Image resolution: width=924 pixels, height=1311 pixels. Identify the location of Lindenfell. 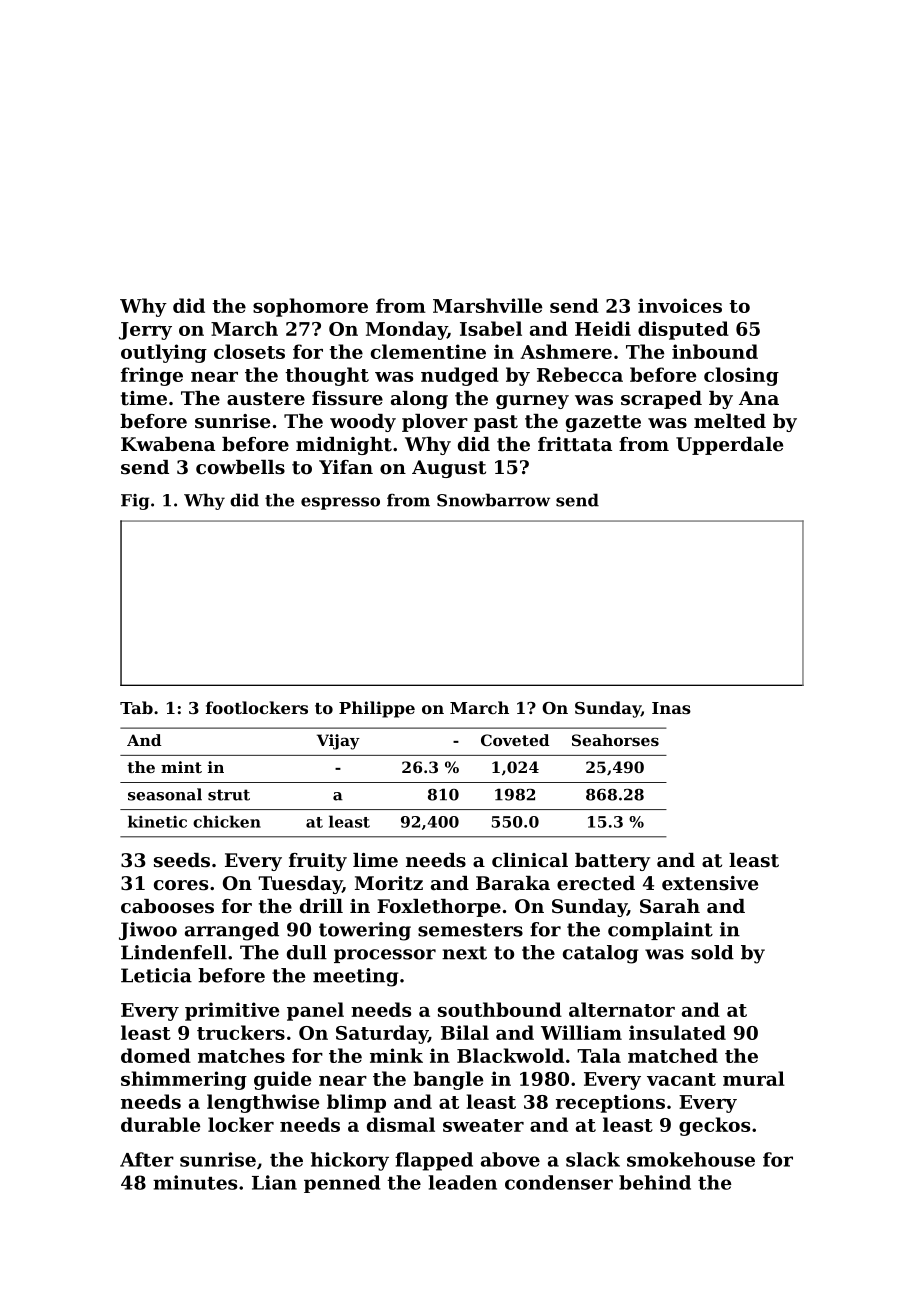
(174, 952).
